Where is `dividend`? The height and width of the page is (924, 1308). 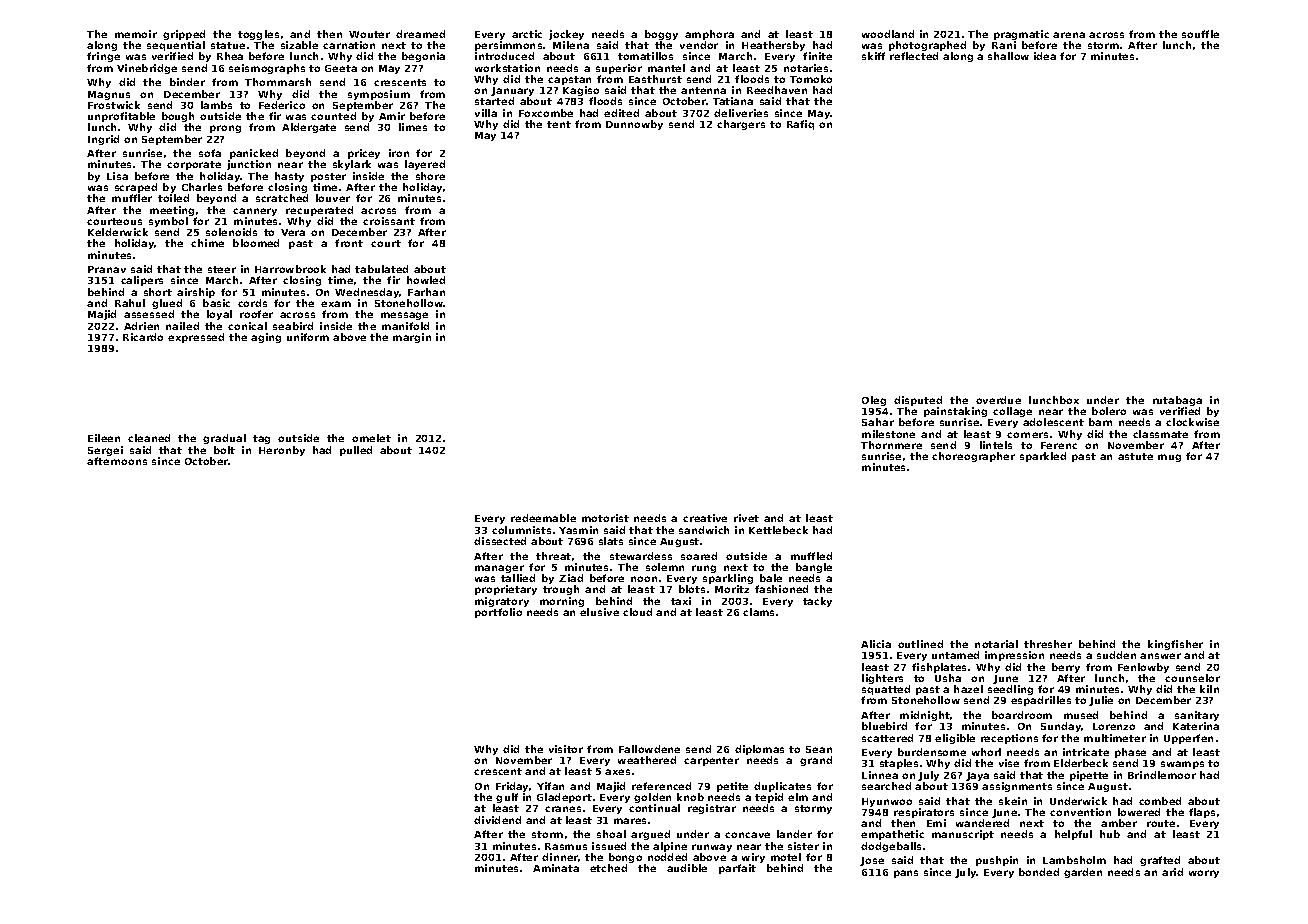
dividend is located at coordinates (497, 820).
